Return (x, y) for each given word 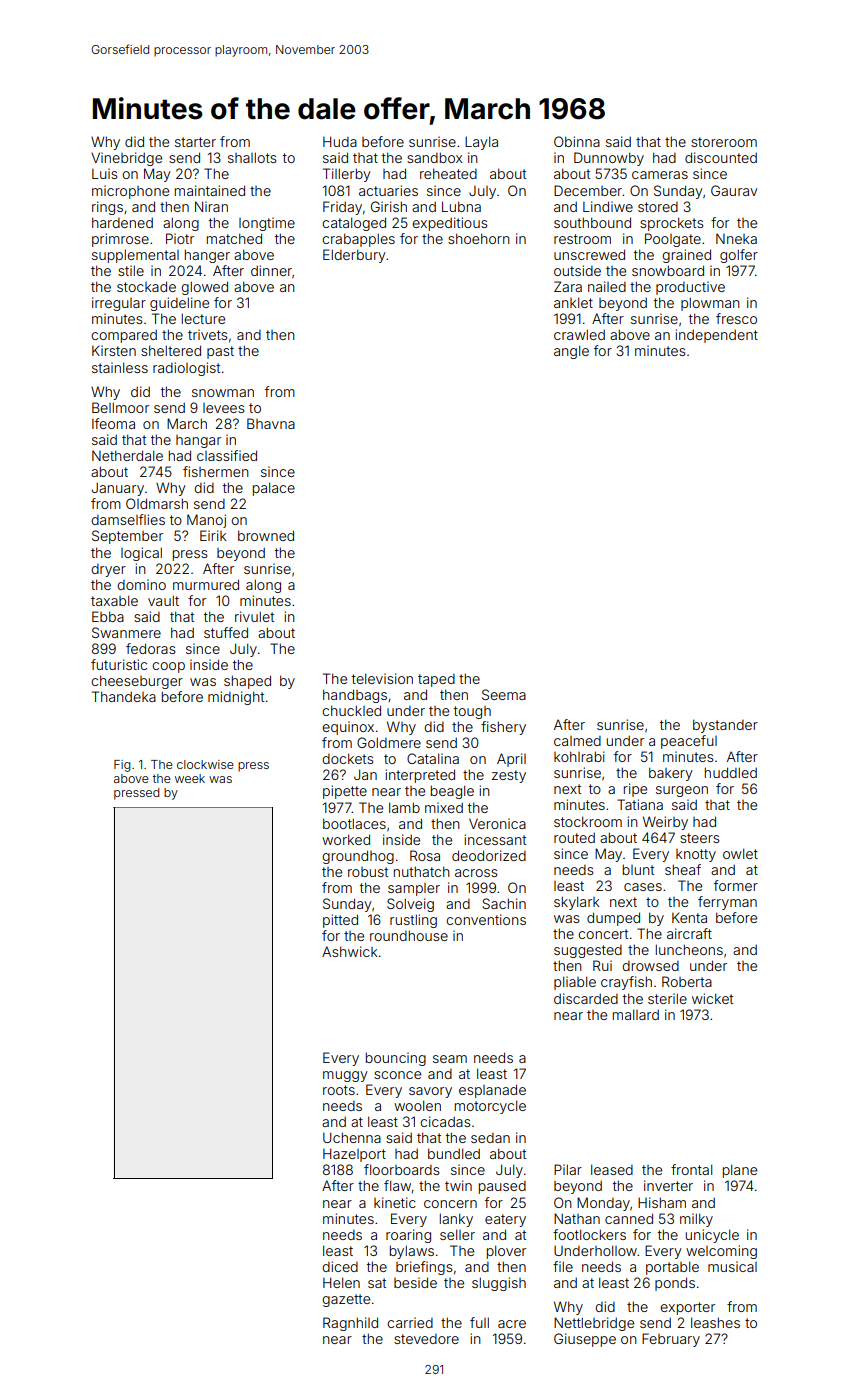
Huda (340, 141)
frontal (691, 1169)
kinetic (395, 1202)
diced (340, 1266)
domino (141, 584)
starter (195, 142)
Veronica (497, 823)
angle (571, 352)
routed (574, 837)
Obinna (577, 141)
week (190, 778)
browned (266, 535)
